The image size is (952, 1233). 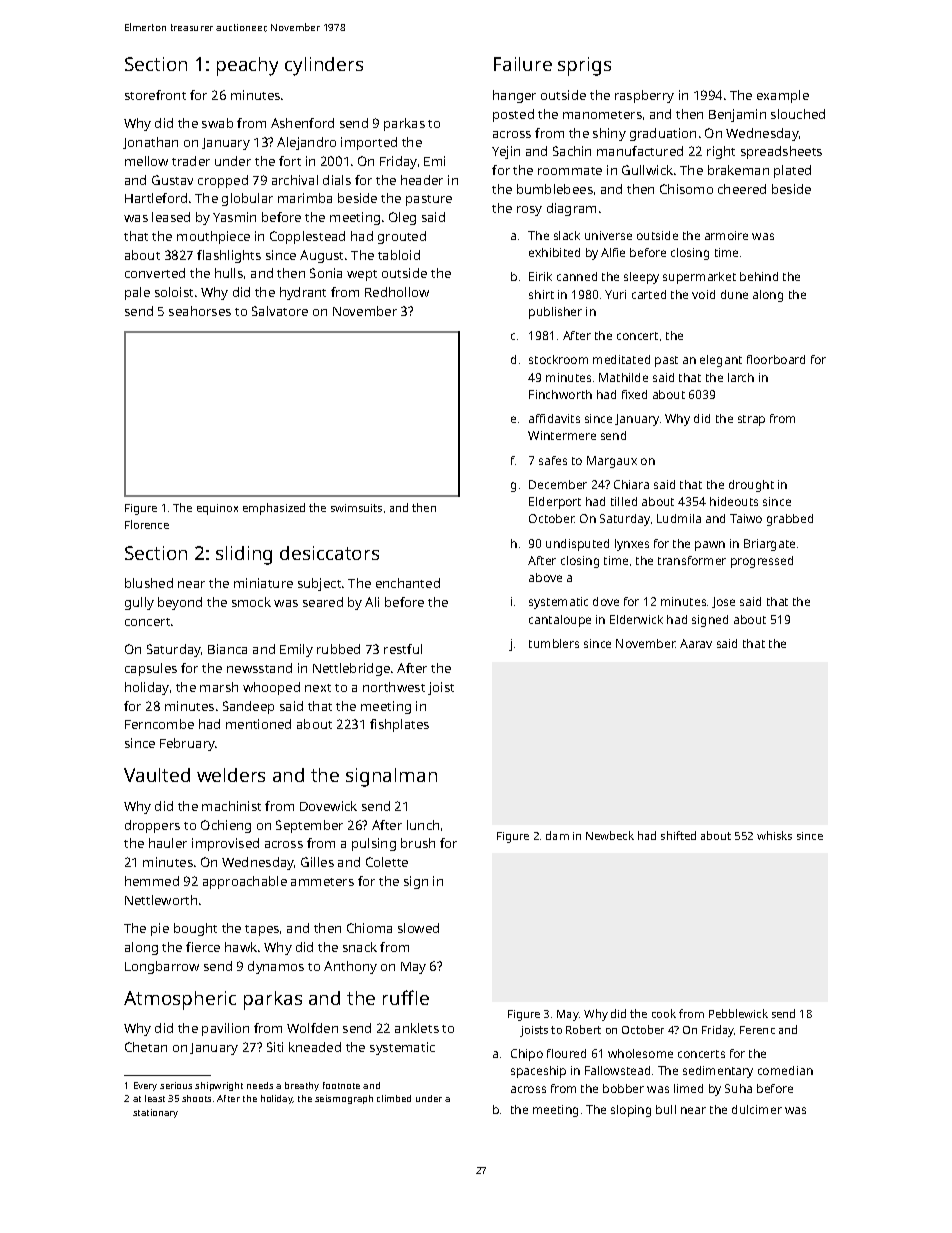 I want to click on stationary, so click(x=155, y=1113).
